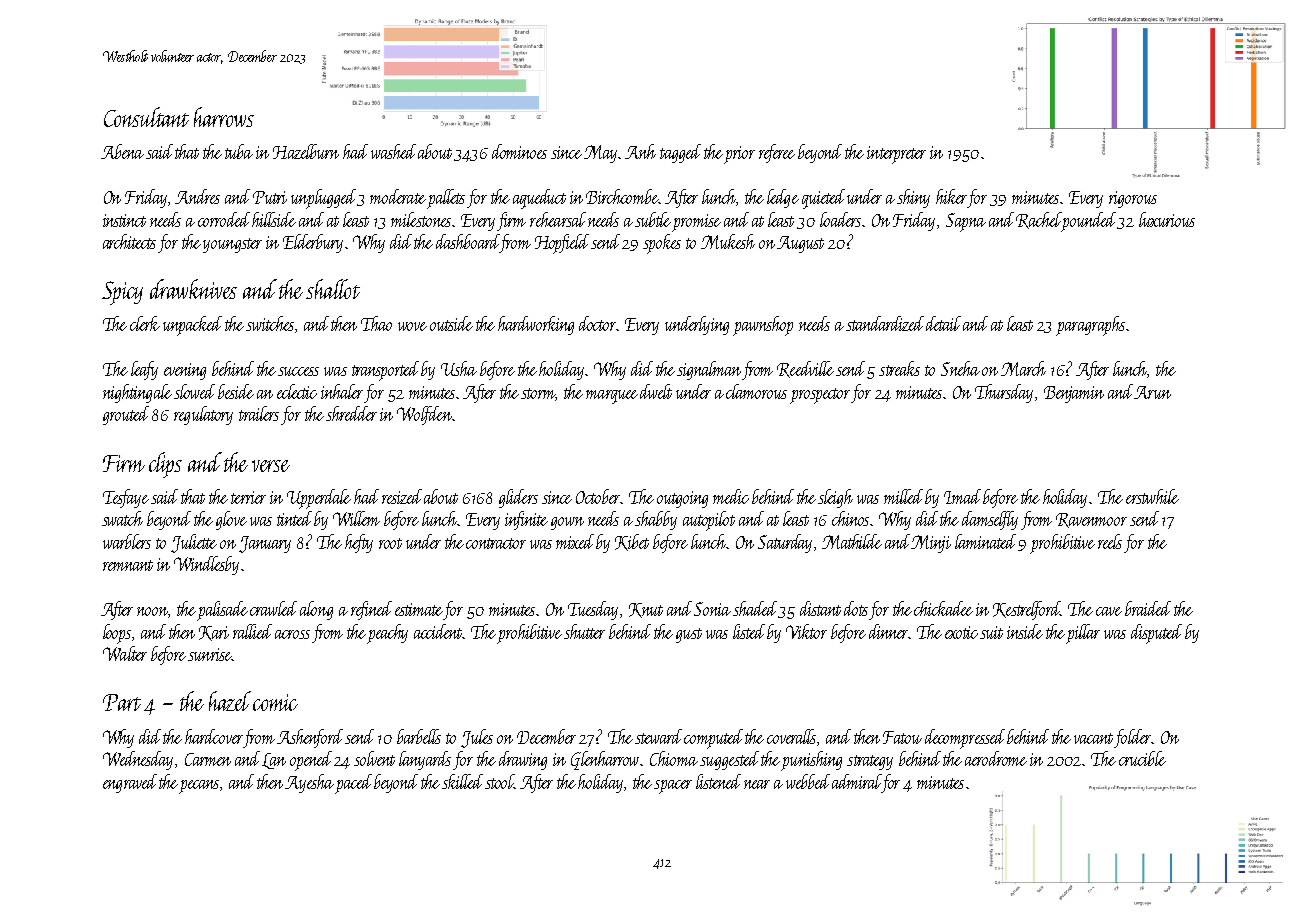 Image resolution: width=1308 pixels, height=924 pixels. I want to click on verse, so click(271, 466).
